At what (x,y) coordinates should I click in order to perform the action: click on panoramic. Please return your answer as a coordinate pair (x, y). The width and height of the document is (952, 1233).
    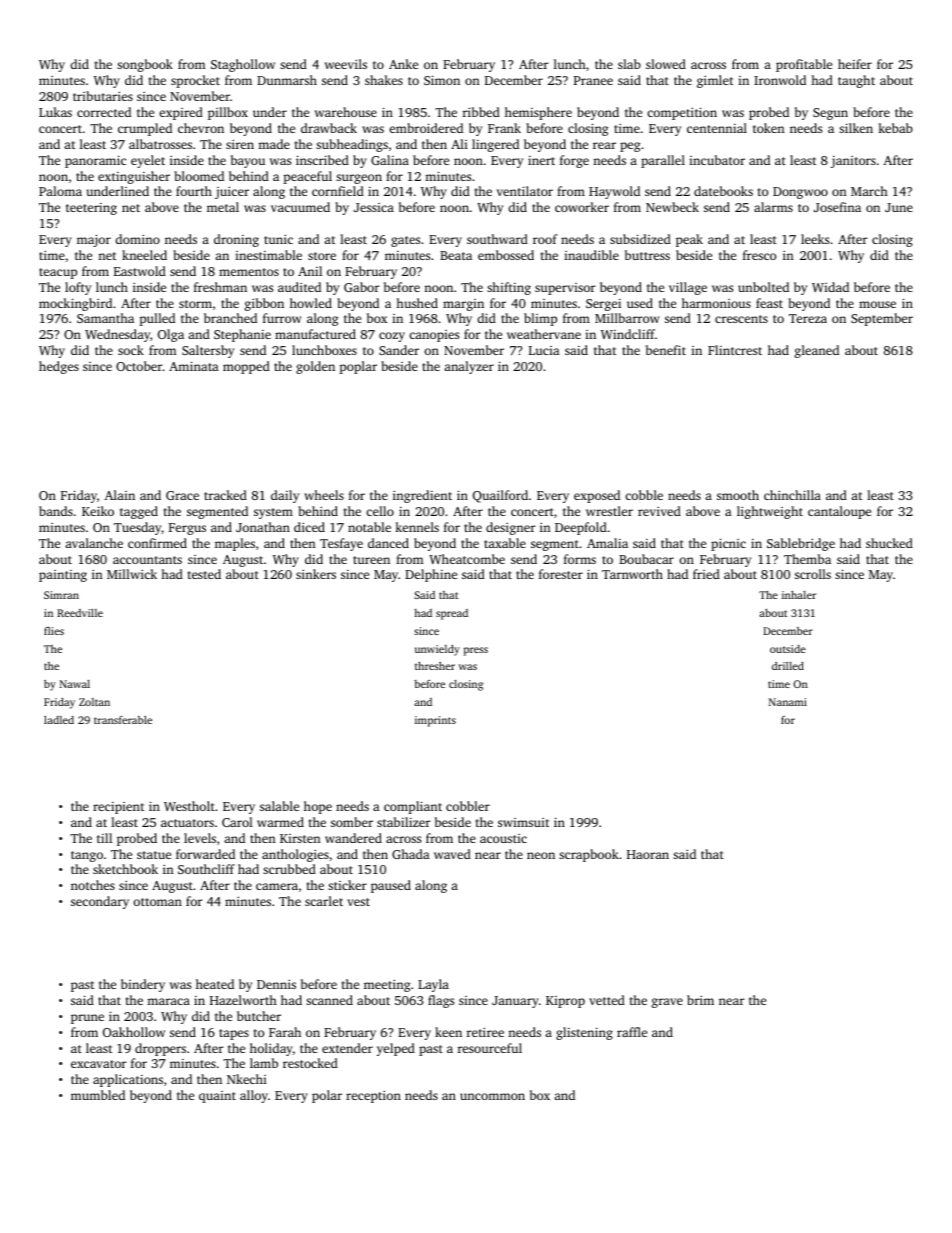
    Looking at the image, I should click on (95, 161).
